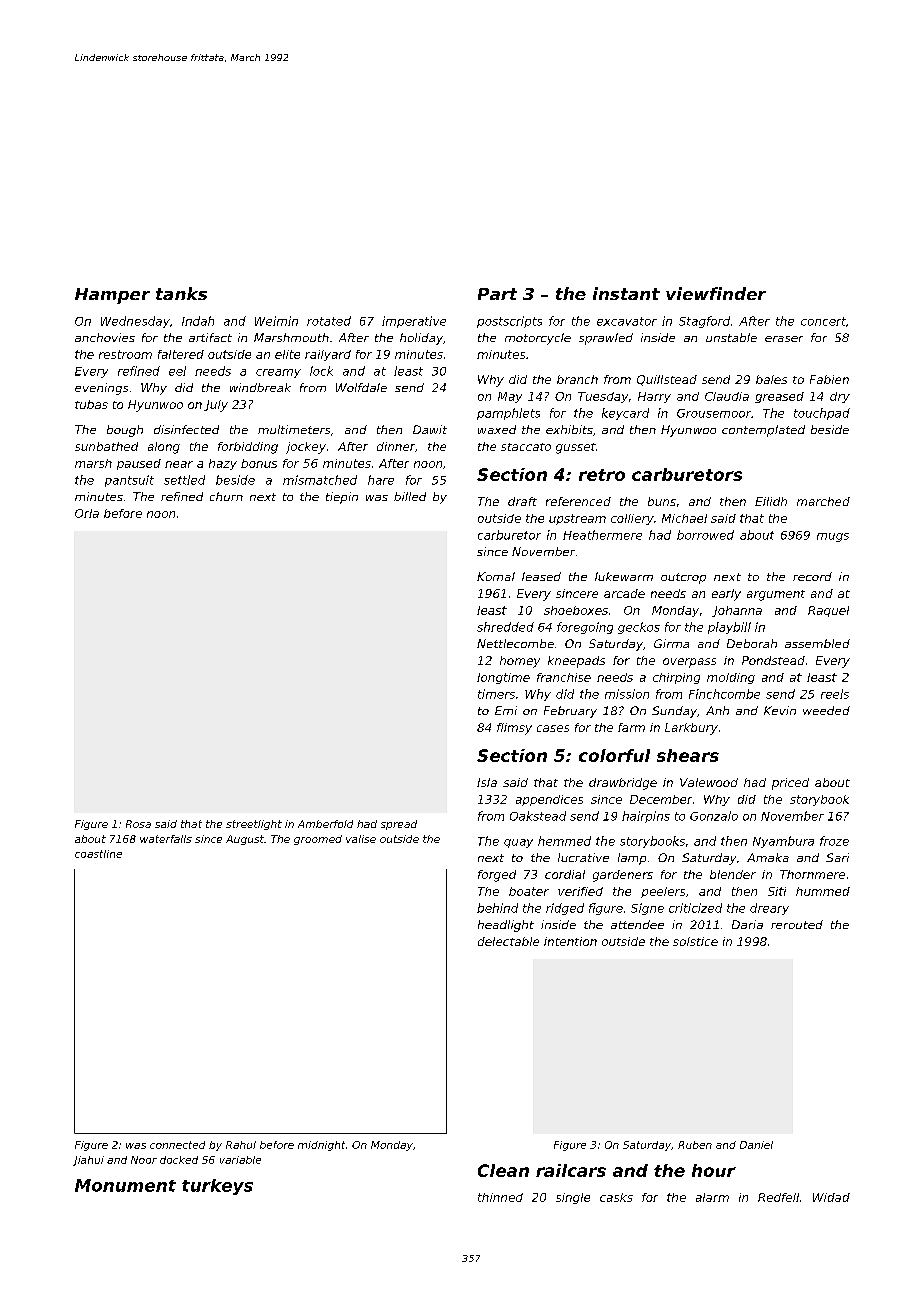  I want to click on August, so click(245, 840).
